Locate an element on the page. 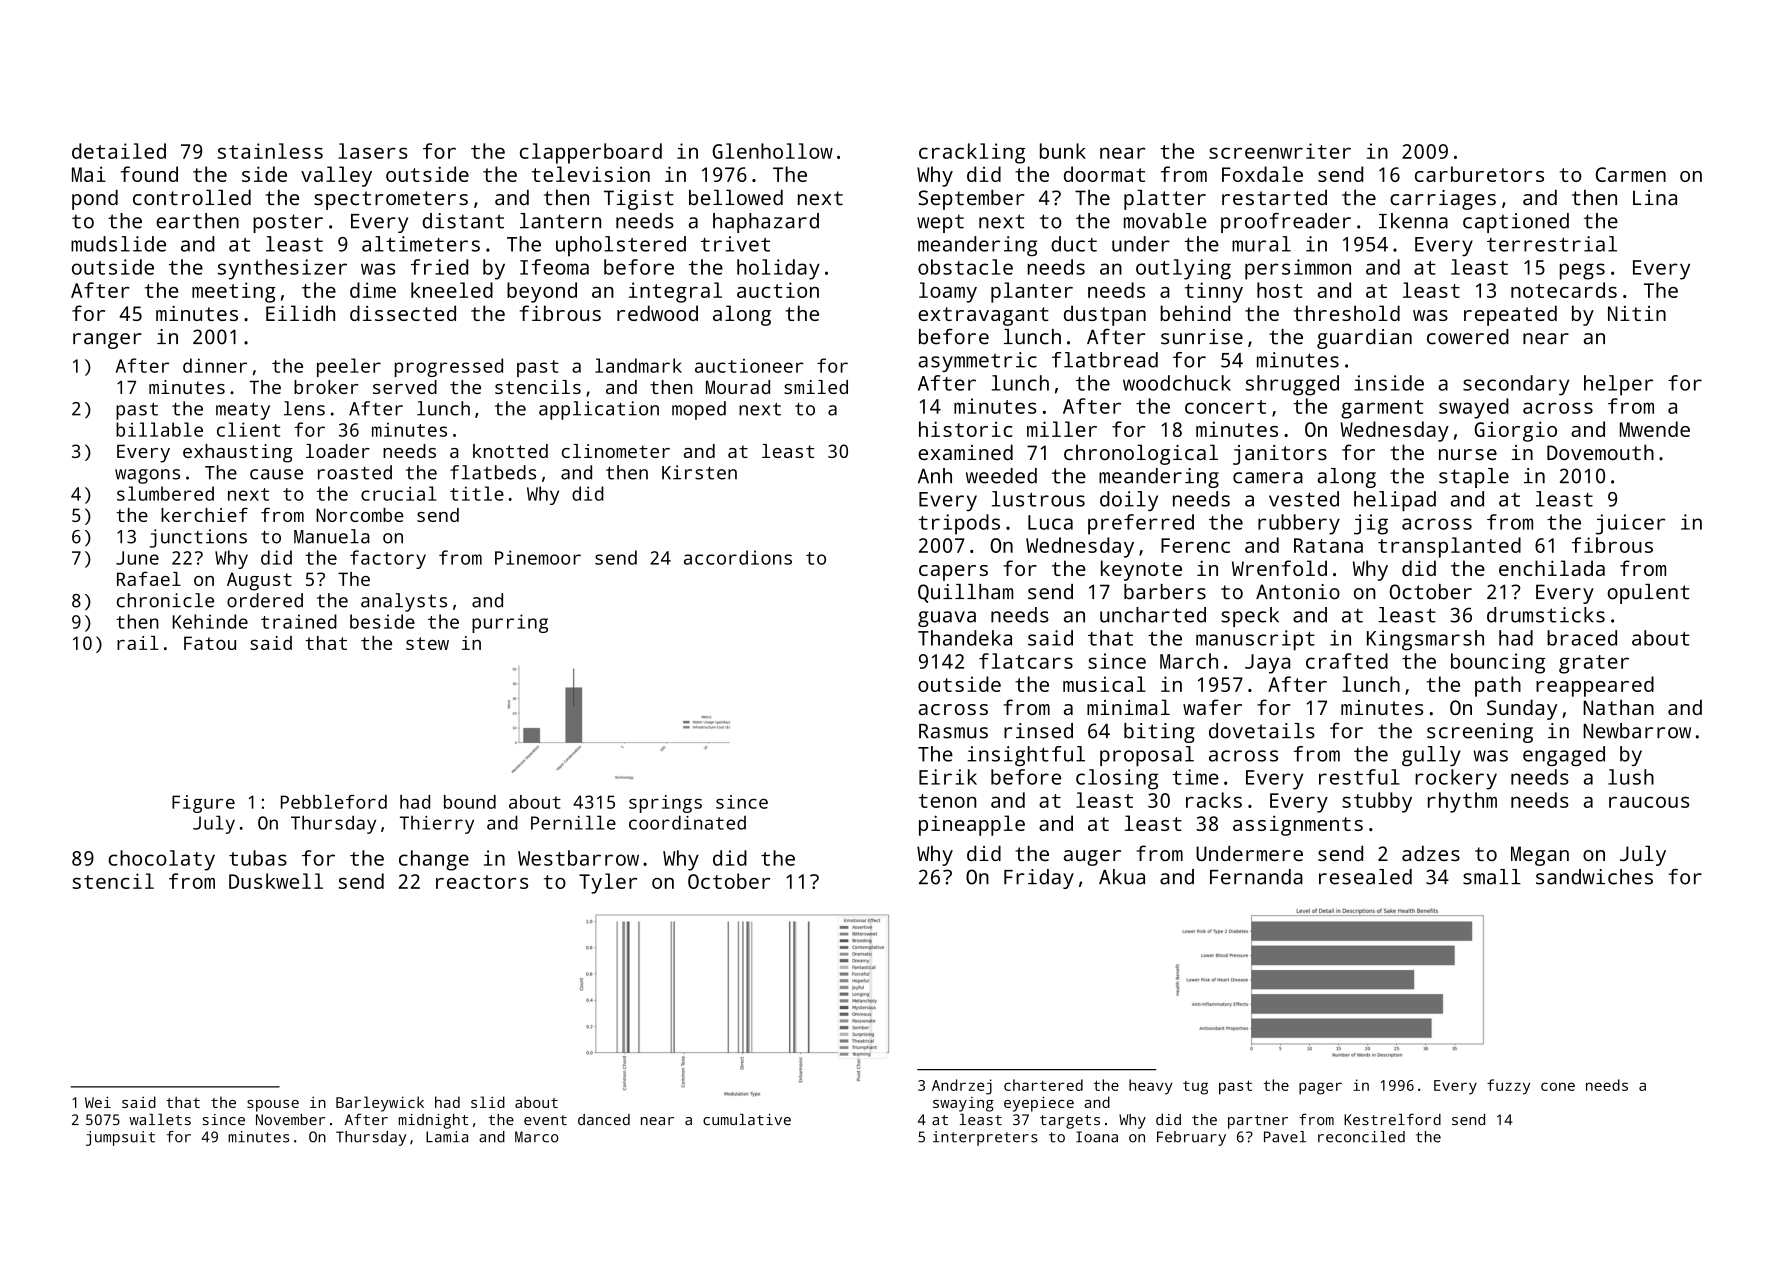  transplanted is located at coordinates (1449, 547).
